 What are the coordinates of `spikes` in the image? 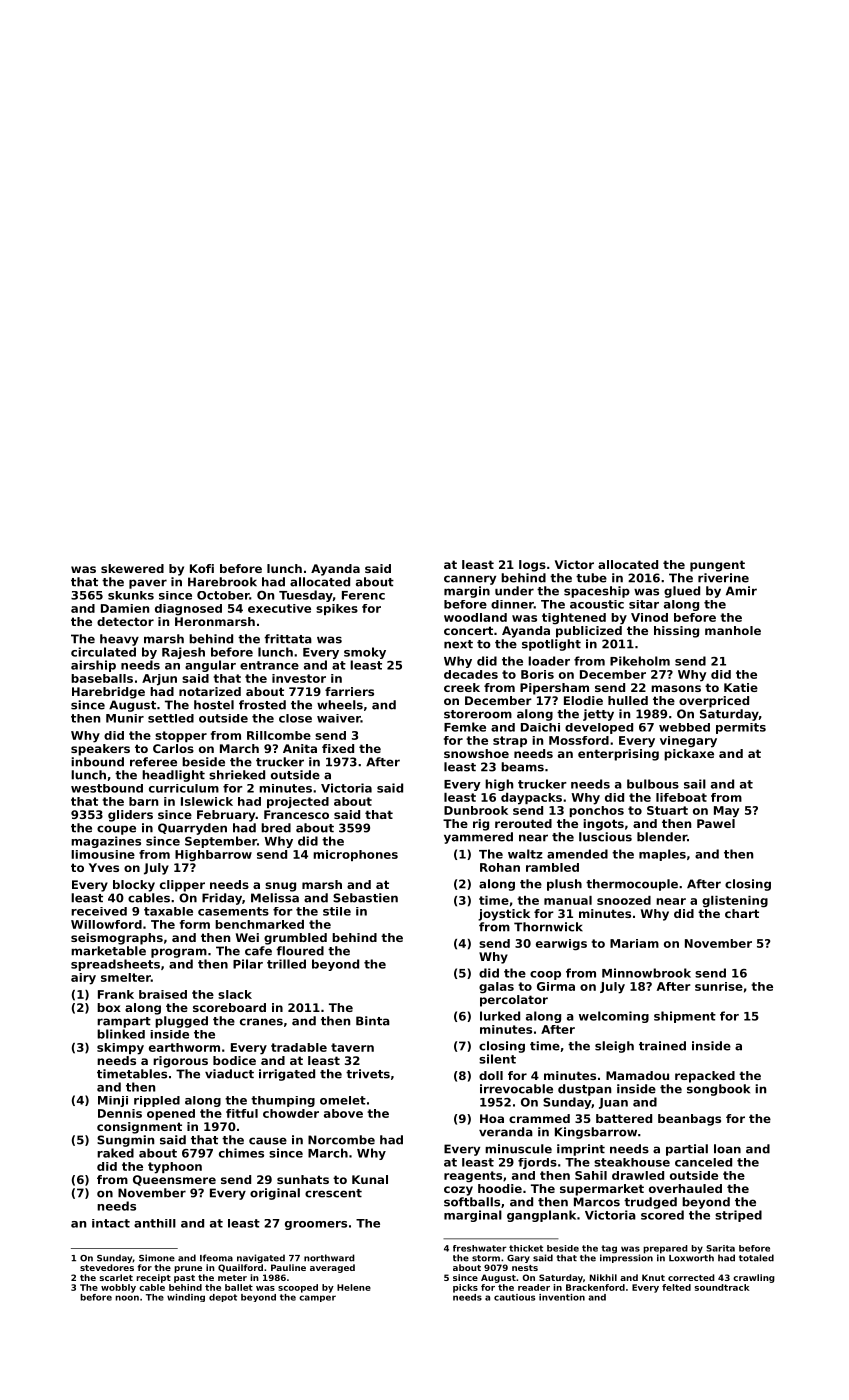 It's located at (337, 609).
